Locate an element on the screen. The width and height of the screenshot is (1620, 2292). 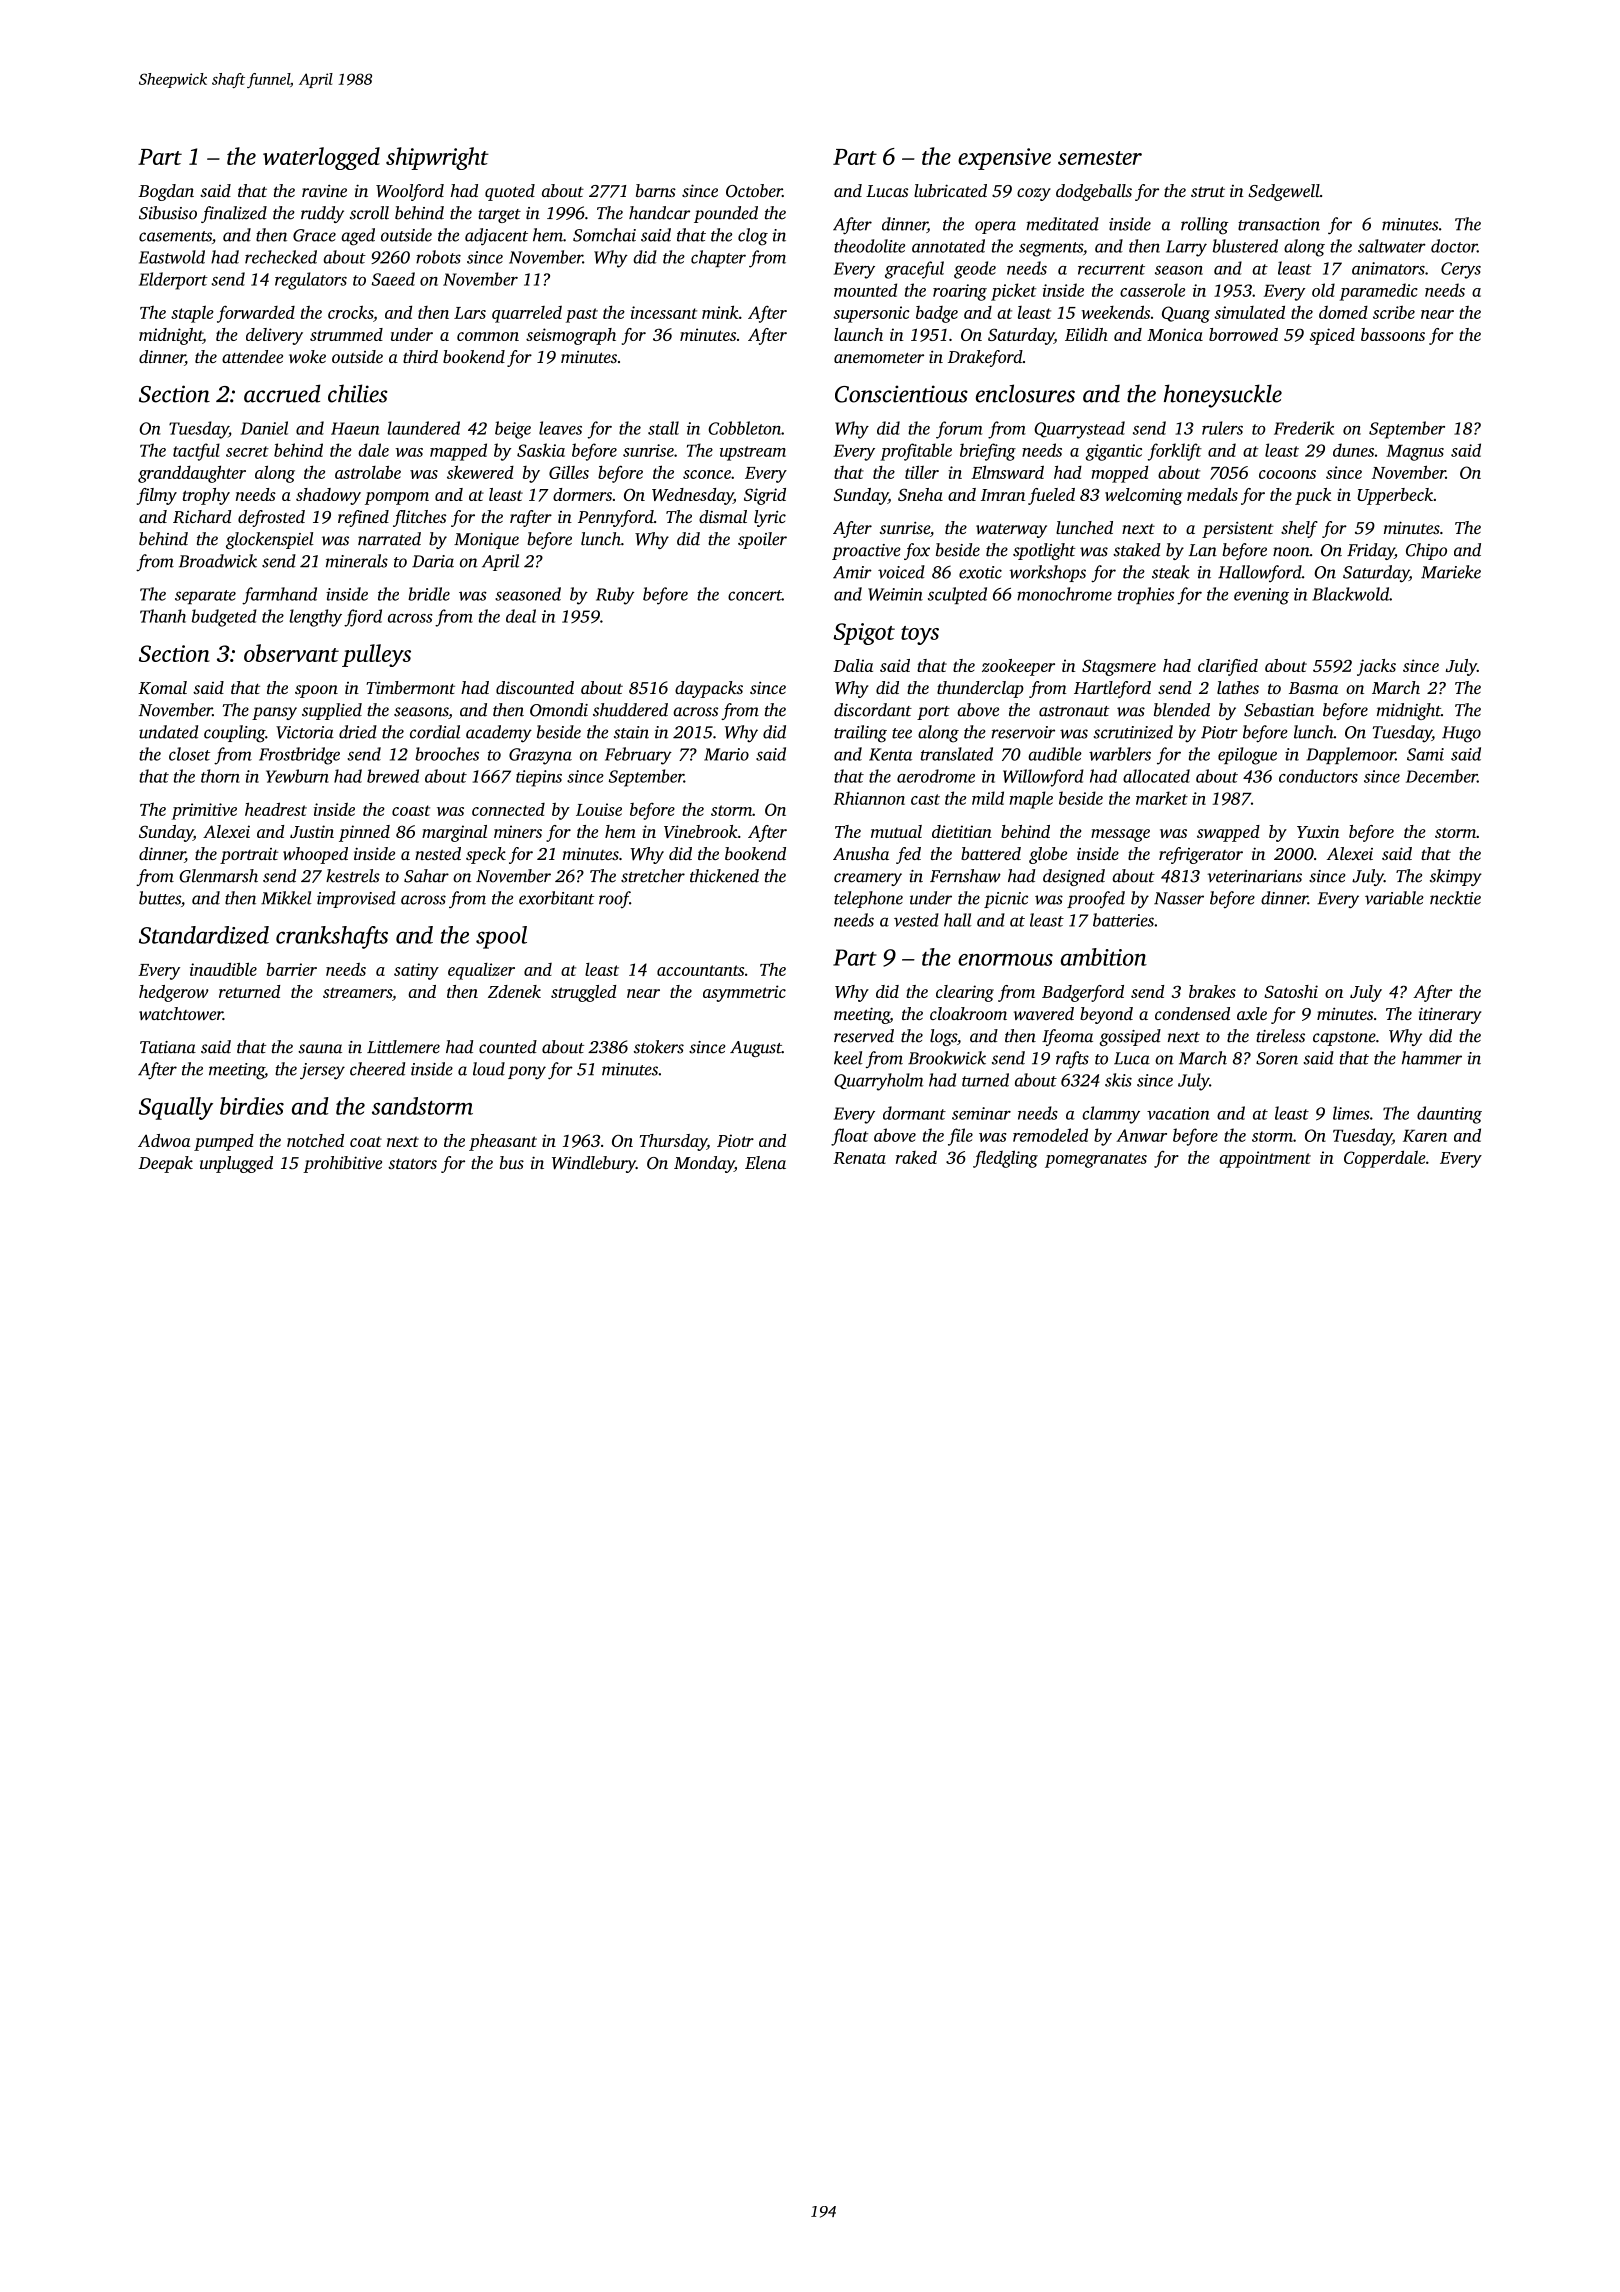
dismal is located at coordinates (723, 516).
